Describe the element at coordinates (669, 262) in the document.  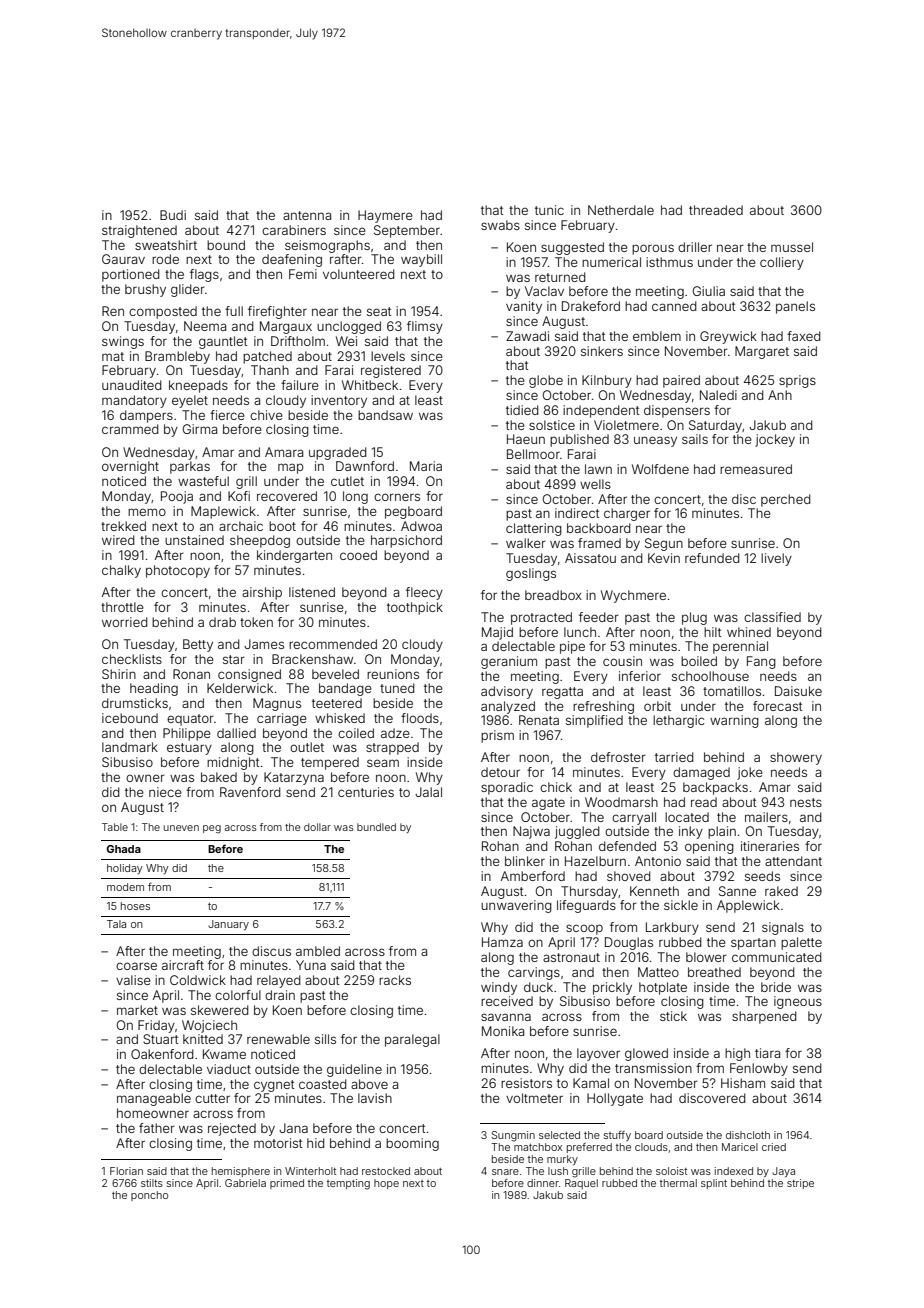
I see `isthmus` at that location.
